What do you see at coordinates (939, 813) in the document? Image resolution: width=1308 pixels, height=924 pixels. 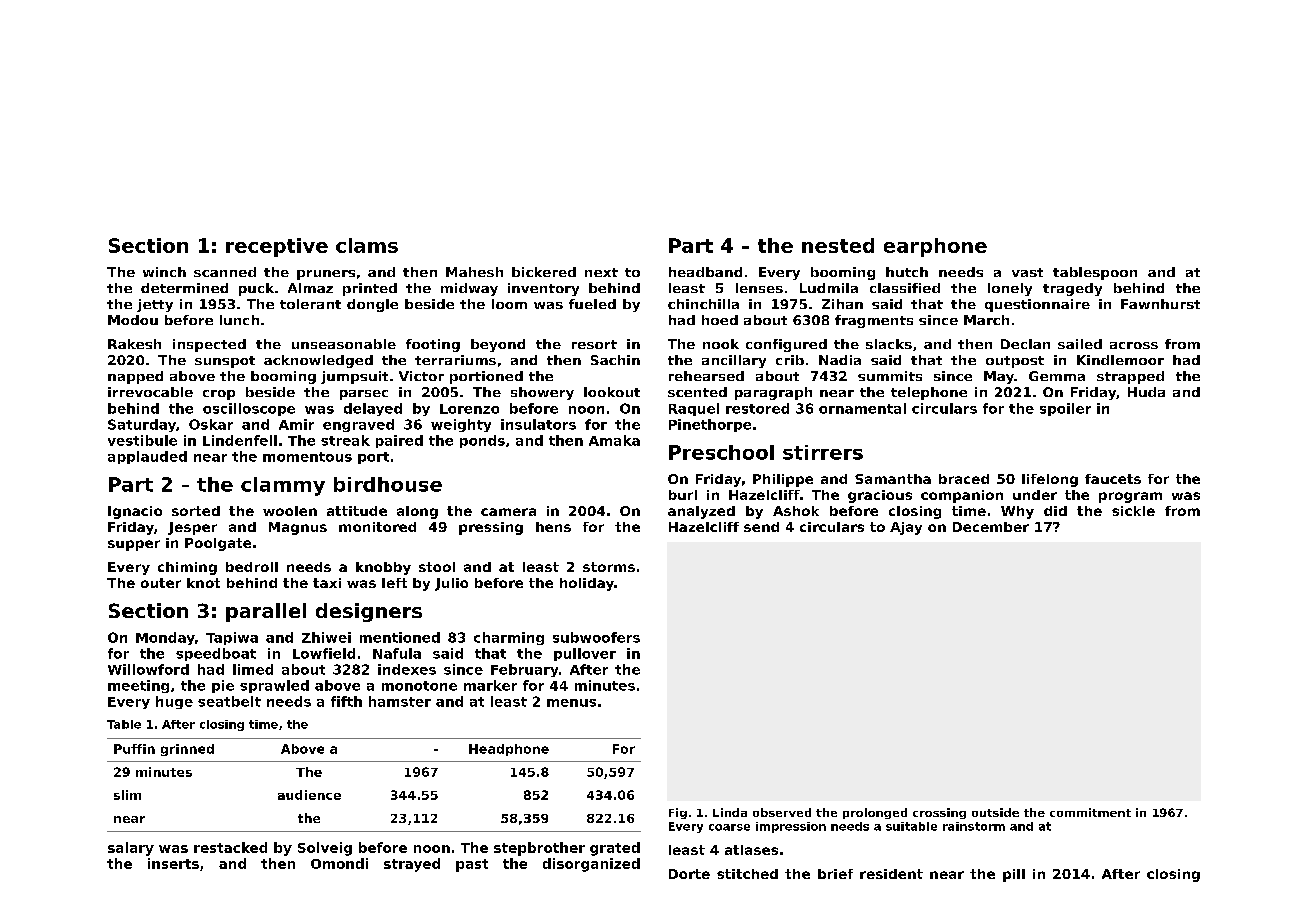 I see `crossing` at bounding box center [939, 813].
